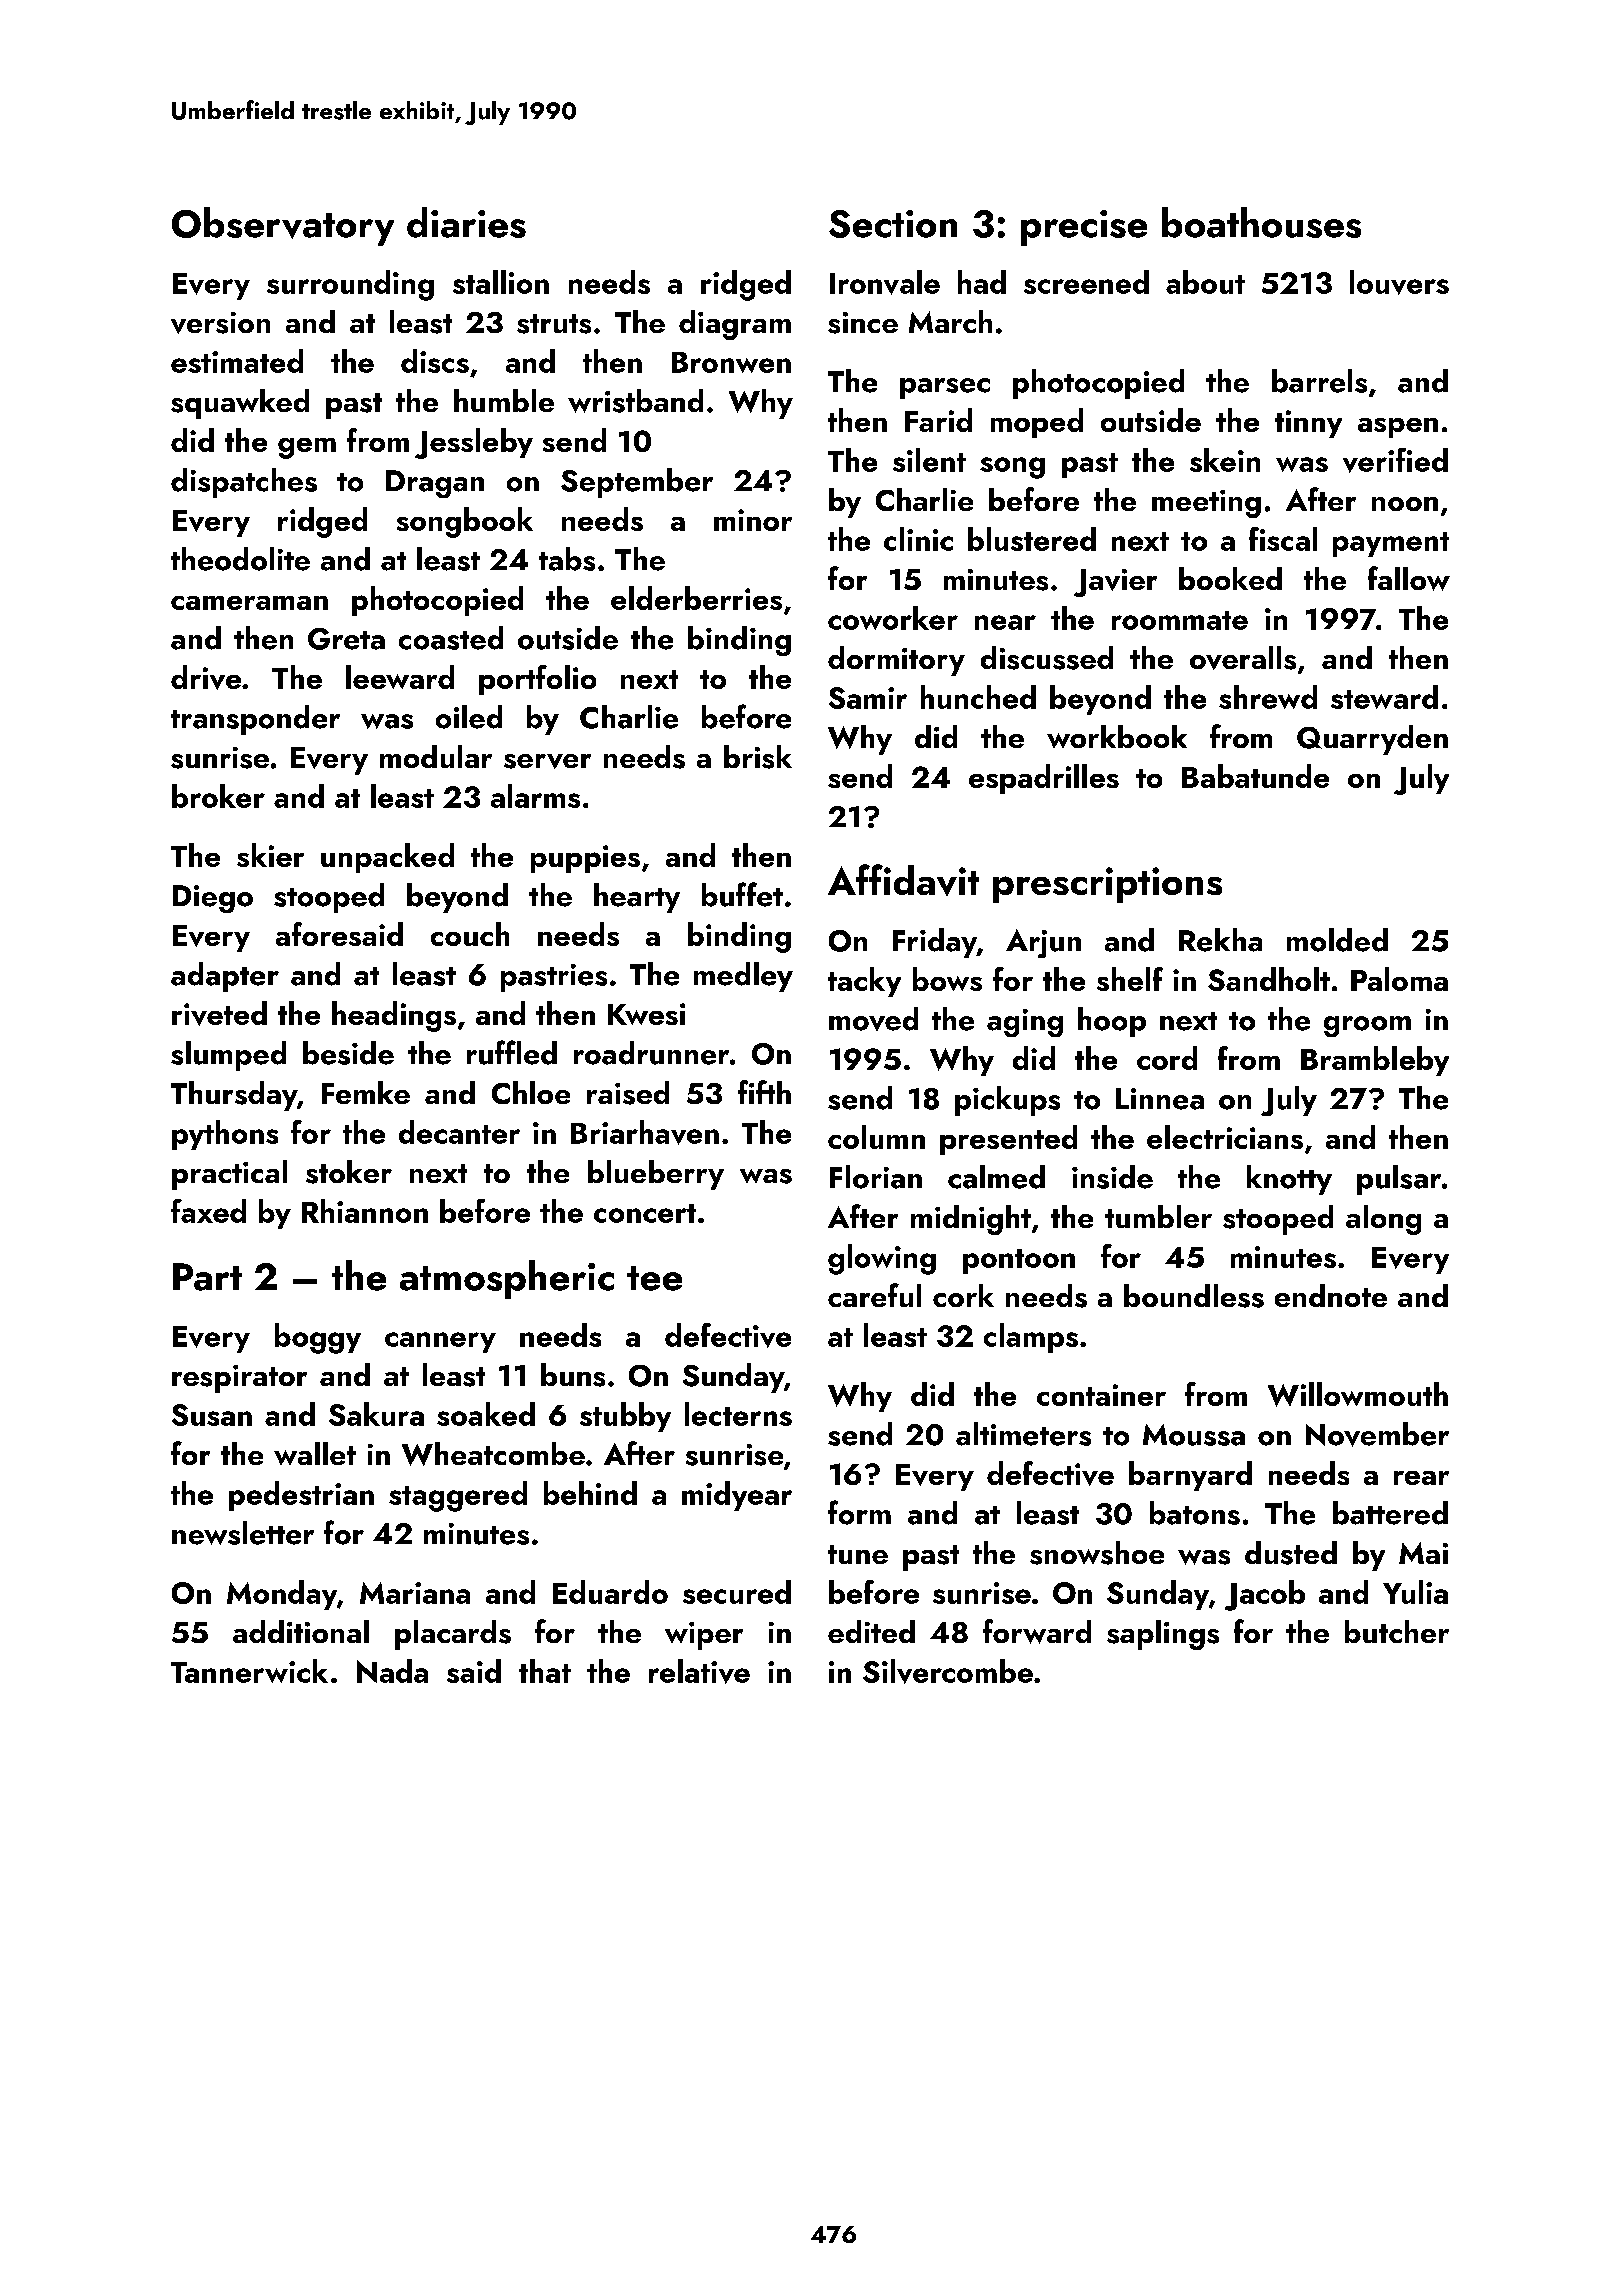 The width and height of the image is (1620, 2292). What do you see at coordinates (882, 1259) in the image?
I see `glowing` at bounding box center [882, 1259].
